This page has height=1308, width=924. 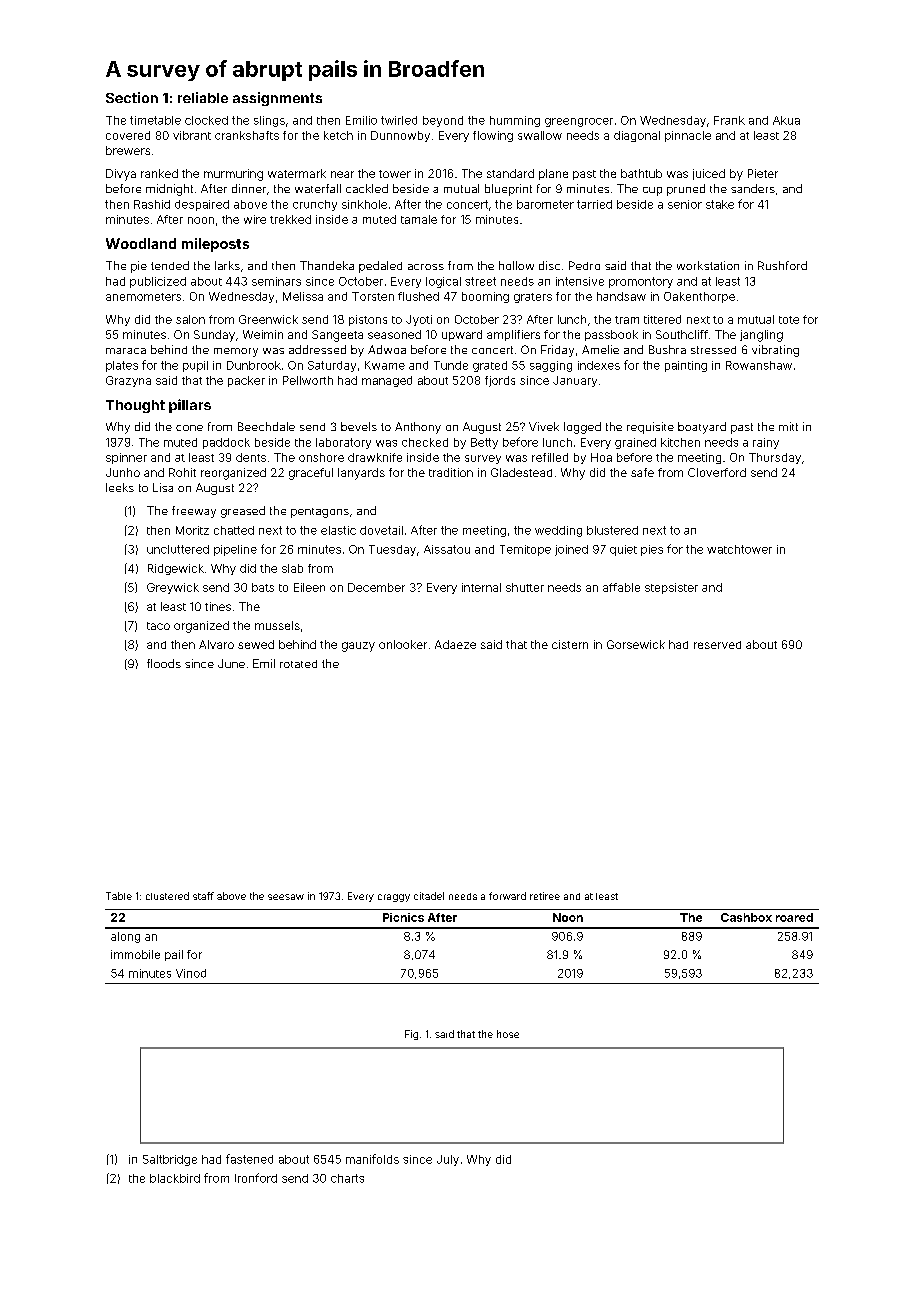 What do you see at coordinates (358, 647) in the page?
I see `gauzy` at bounding box center [358, 647].
